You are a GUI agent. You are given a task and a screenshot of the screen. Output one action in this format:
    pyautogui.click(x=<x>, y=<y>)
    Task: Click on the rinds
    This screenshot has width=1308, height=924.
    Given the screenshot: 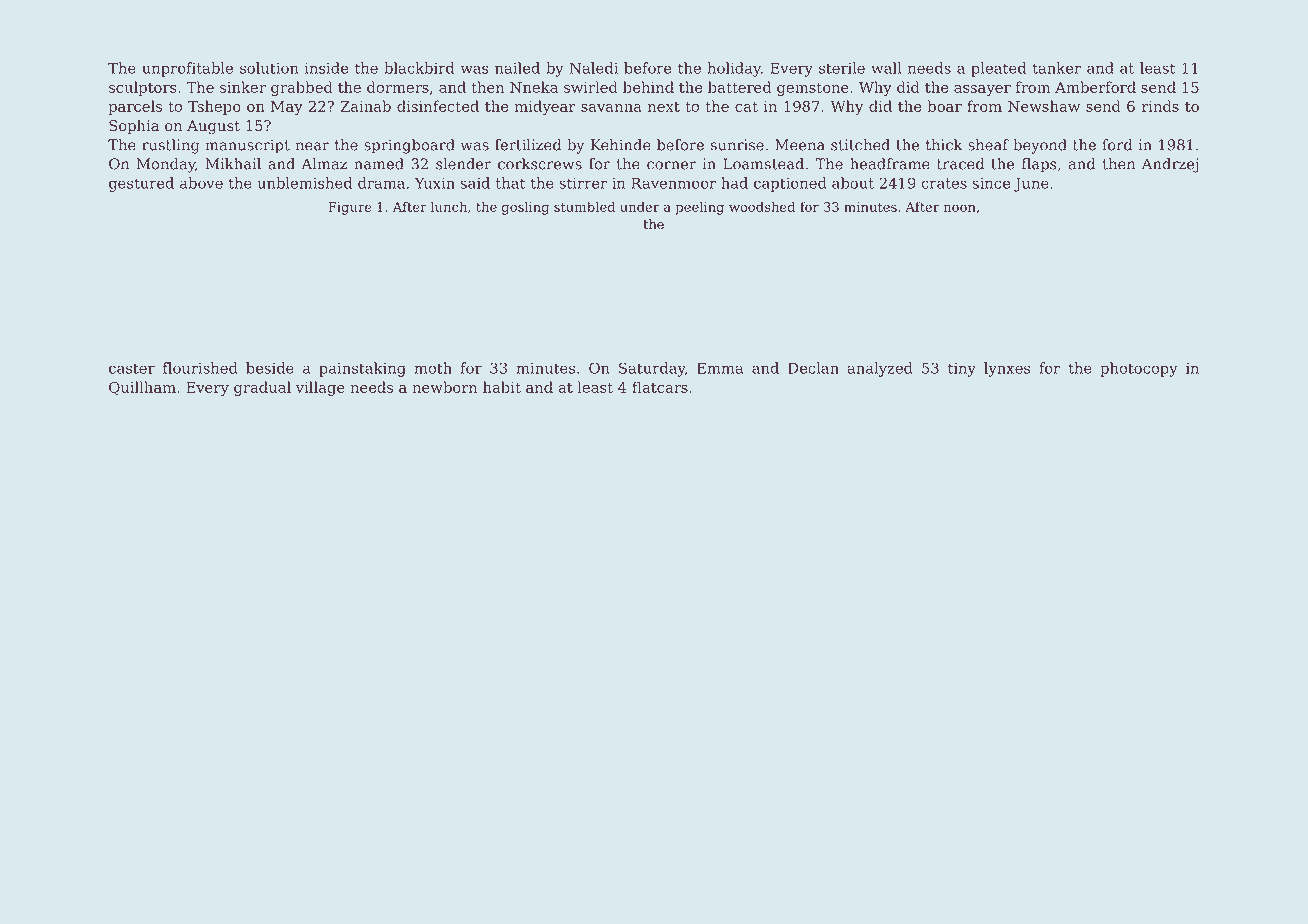 What is the action you would take?
    pyautogui.click(x=1160, y=106)
